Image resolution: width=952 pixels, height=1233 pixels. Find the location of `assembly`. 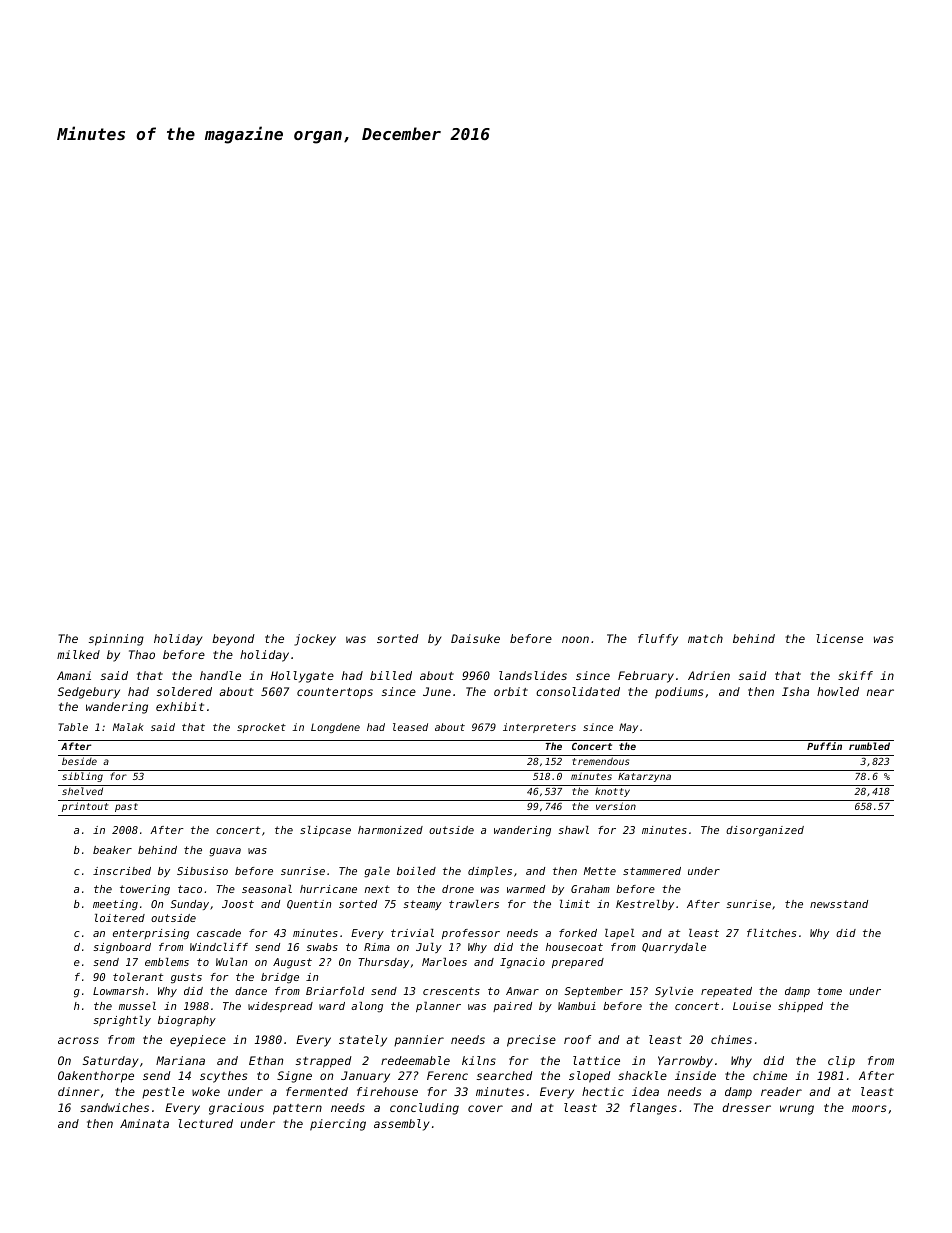

assembly is located at coordinates (401, 1125).
